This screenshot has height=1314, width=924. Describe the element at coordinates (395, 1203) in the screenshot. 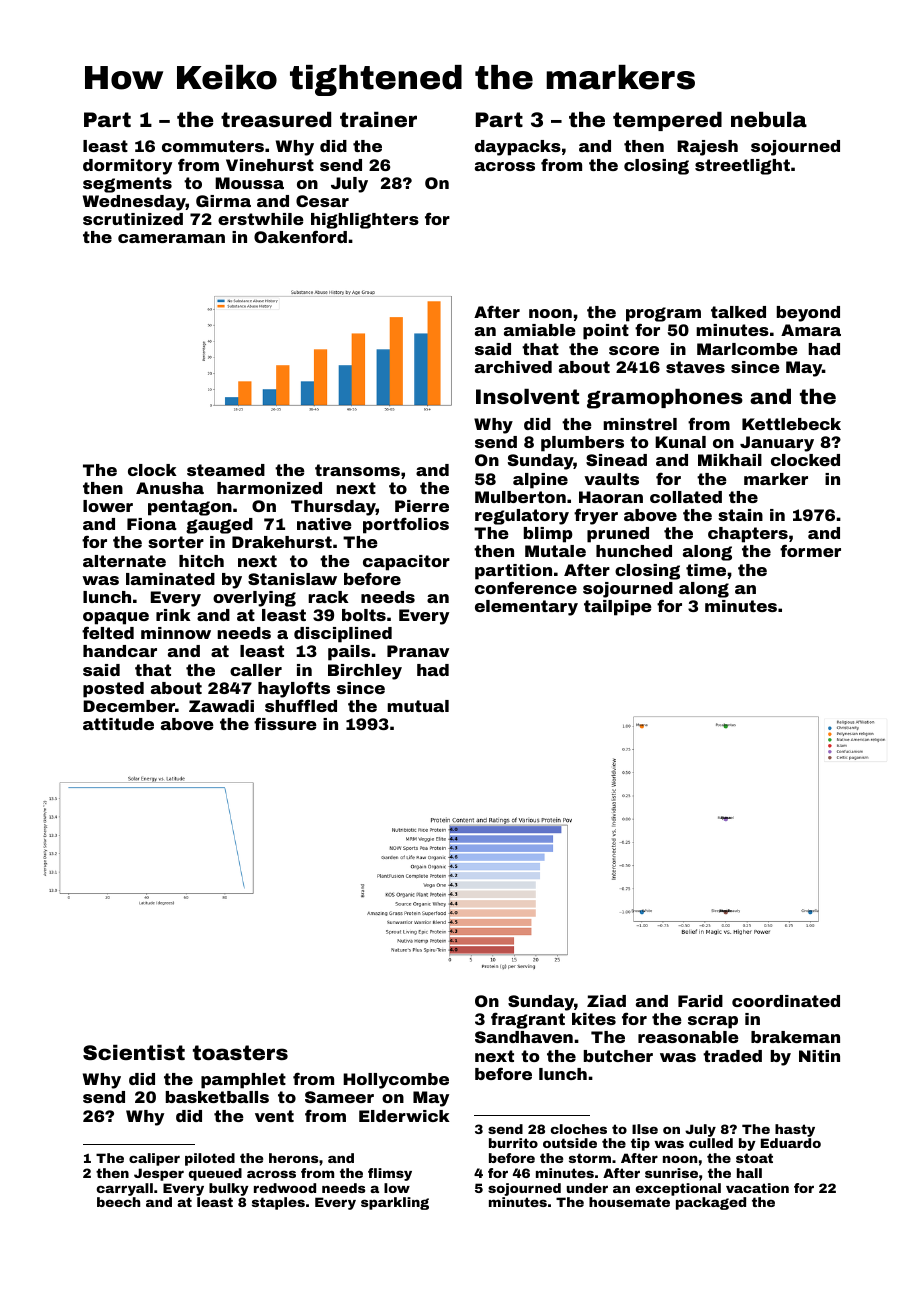

I see `sparkling` at that location.
